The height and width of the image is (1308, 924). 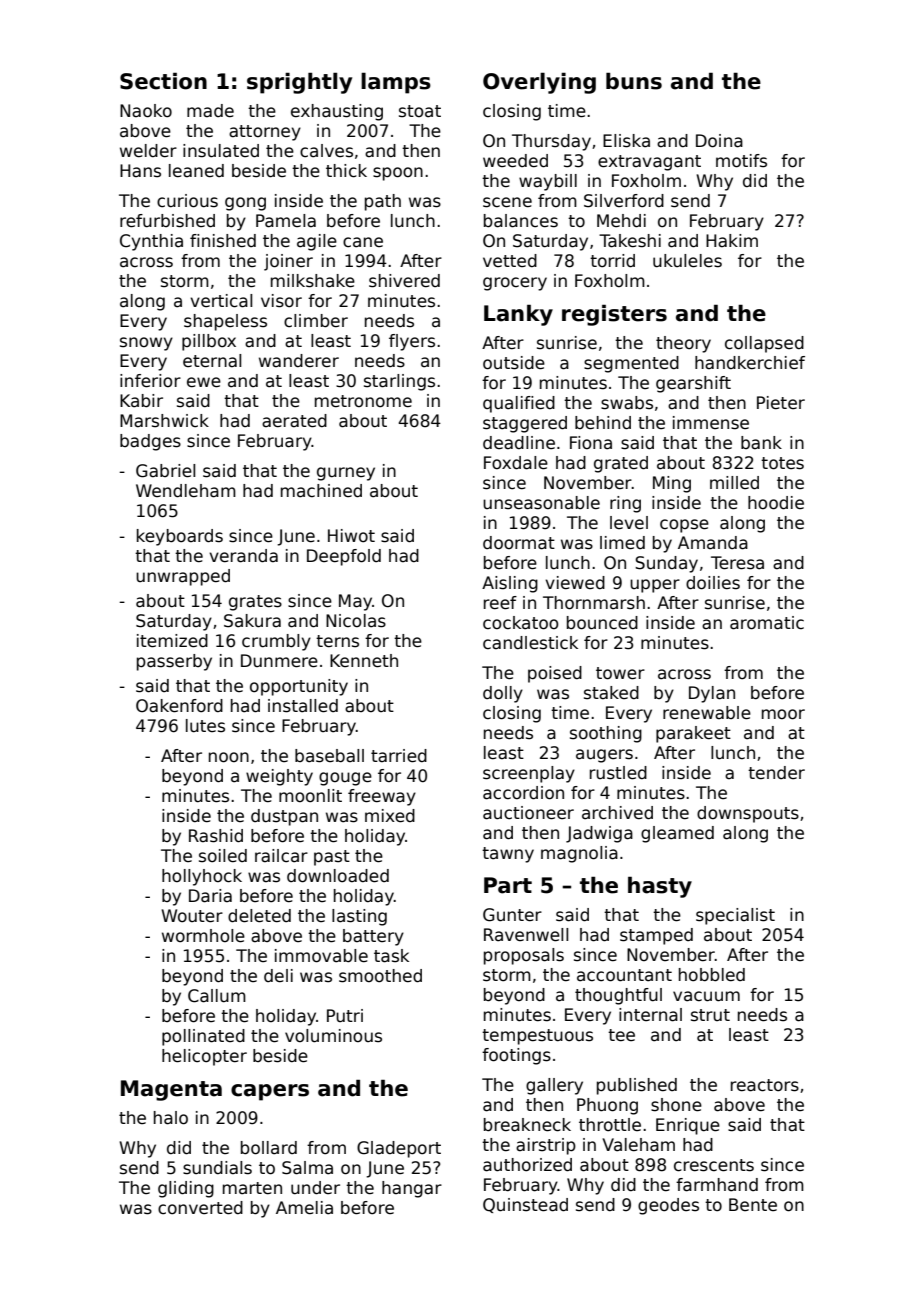 I want to click on Overlying, so click(x=539, y=83).
